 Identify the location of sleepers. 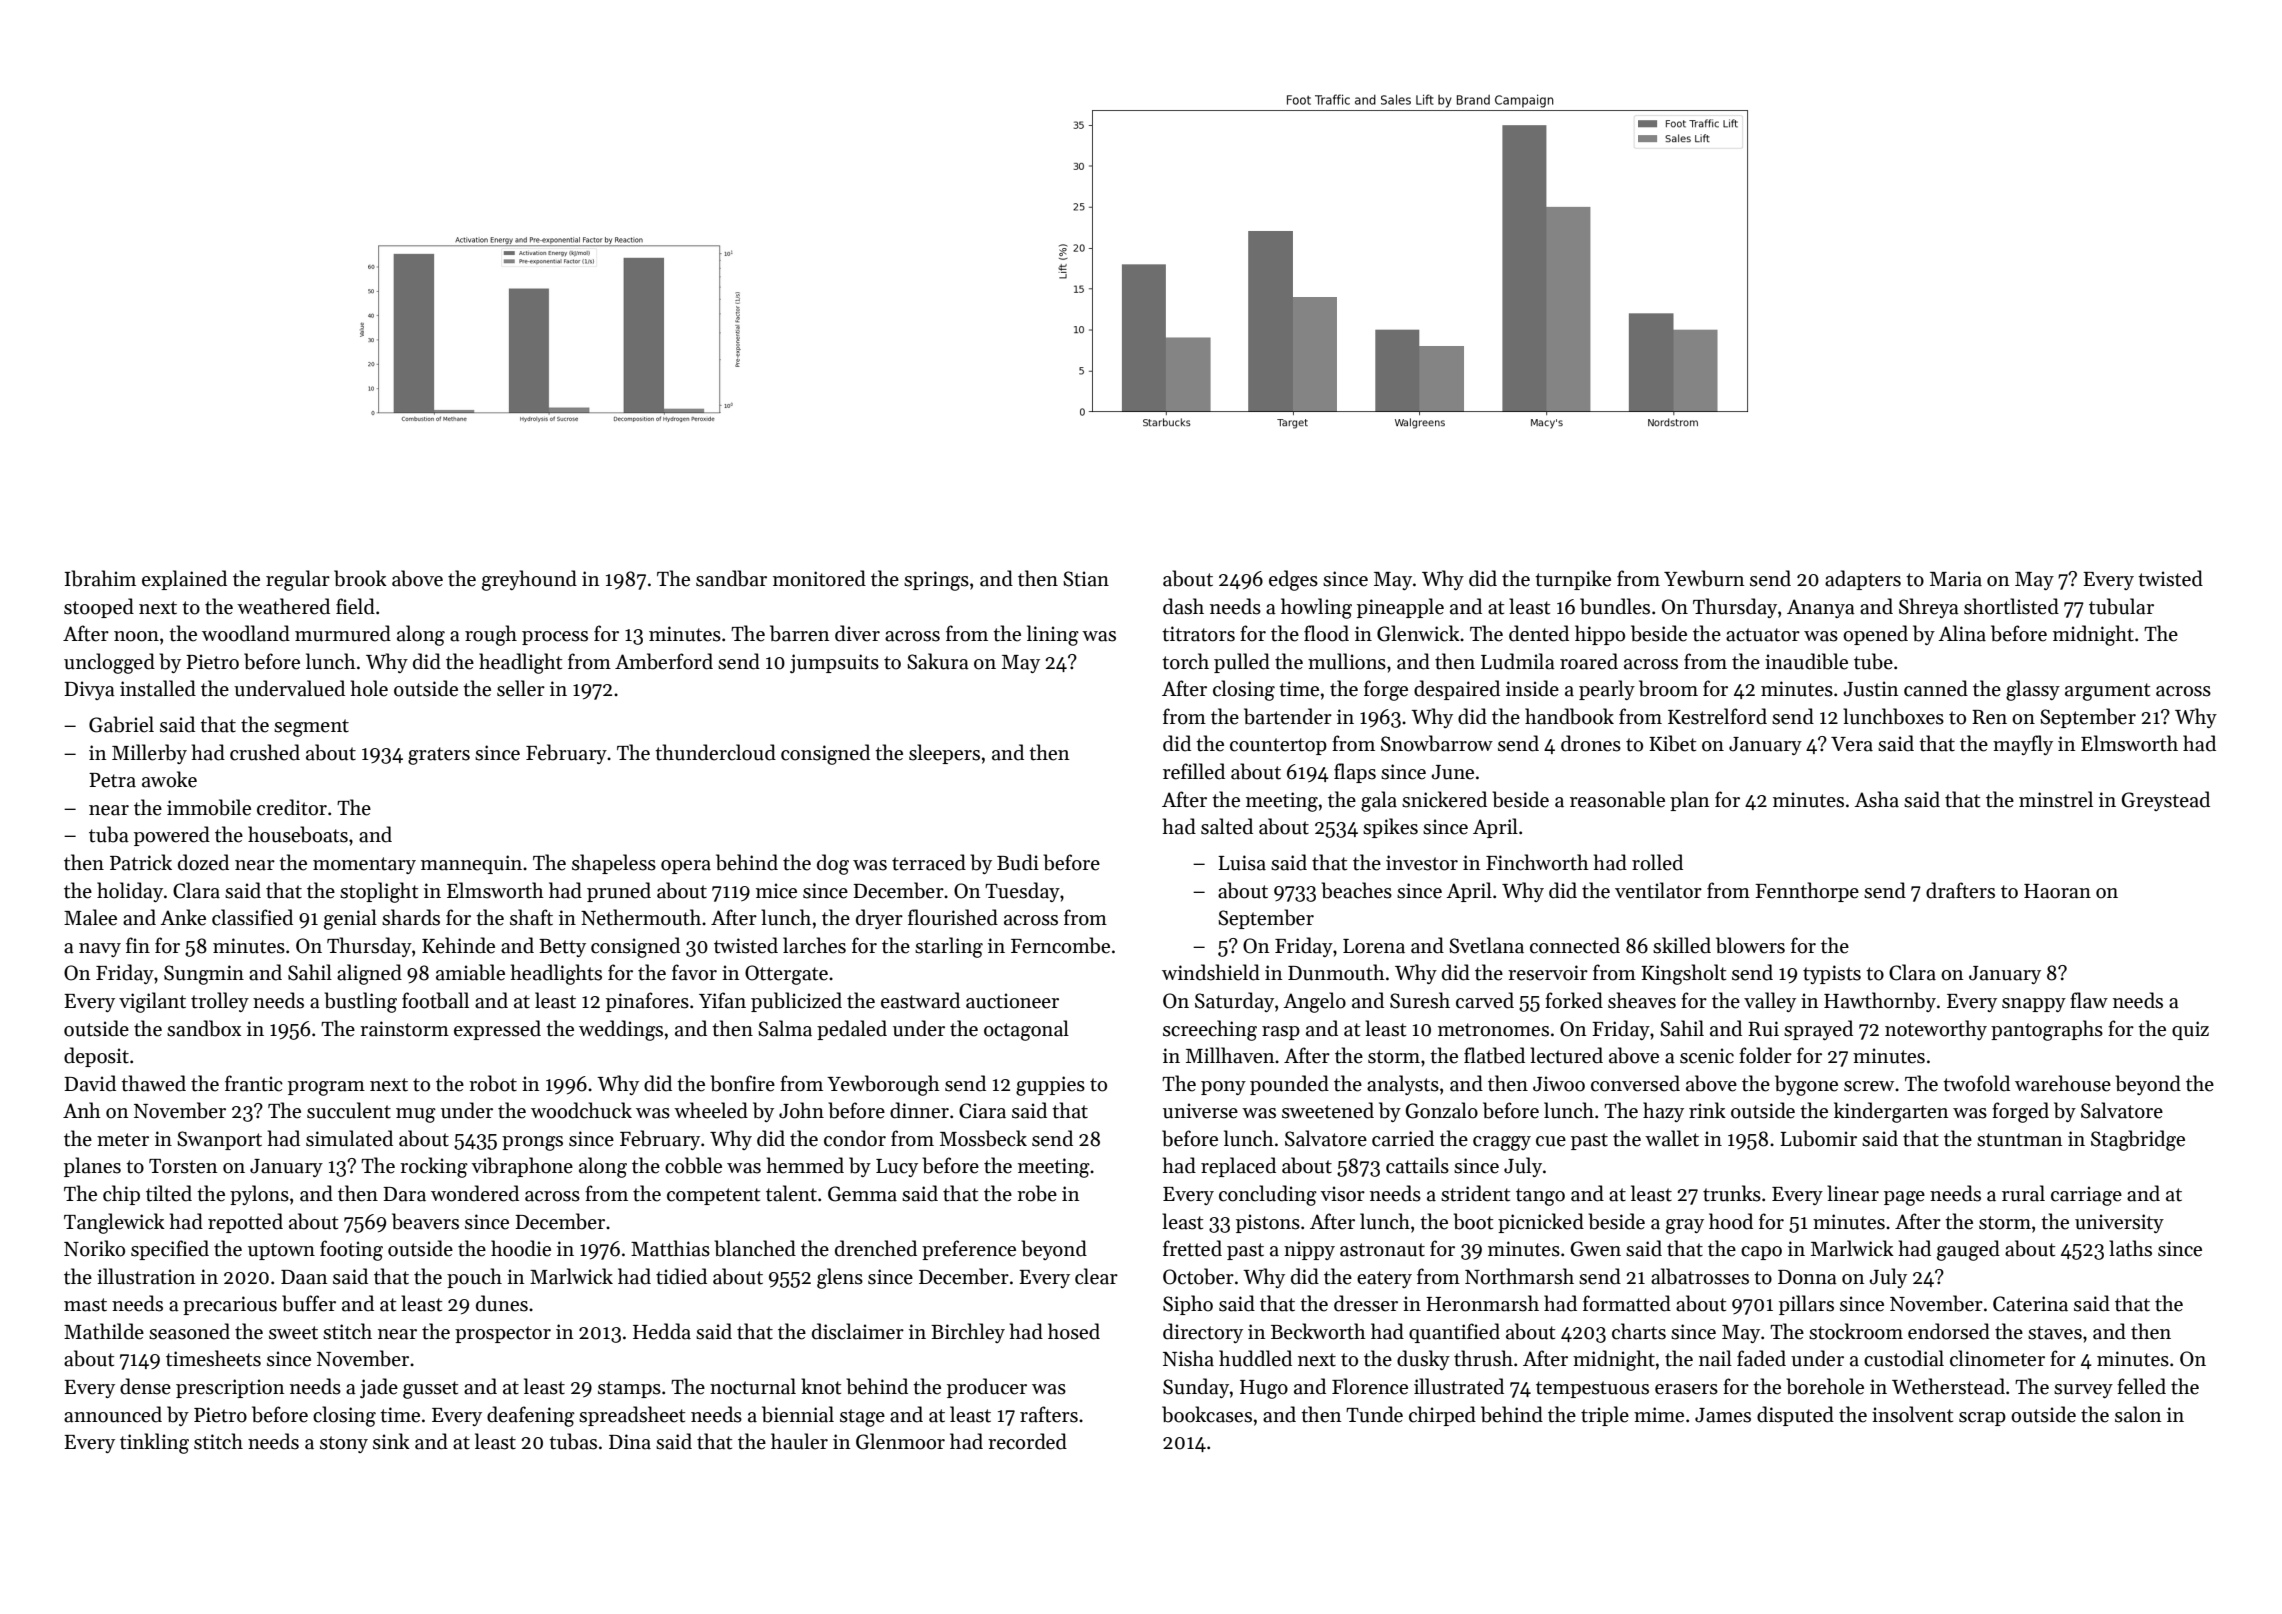
(944, 754).
